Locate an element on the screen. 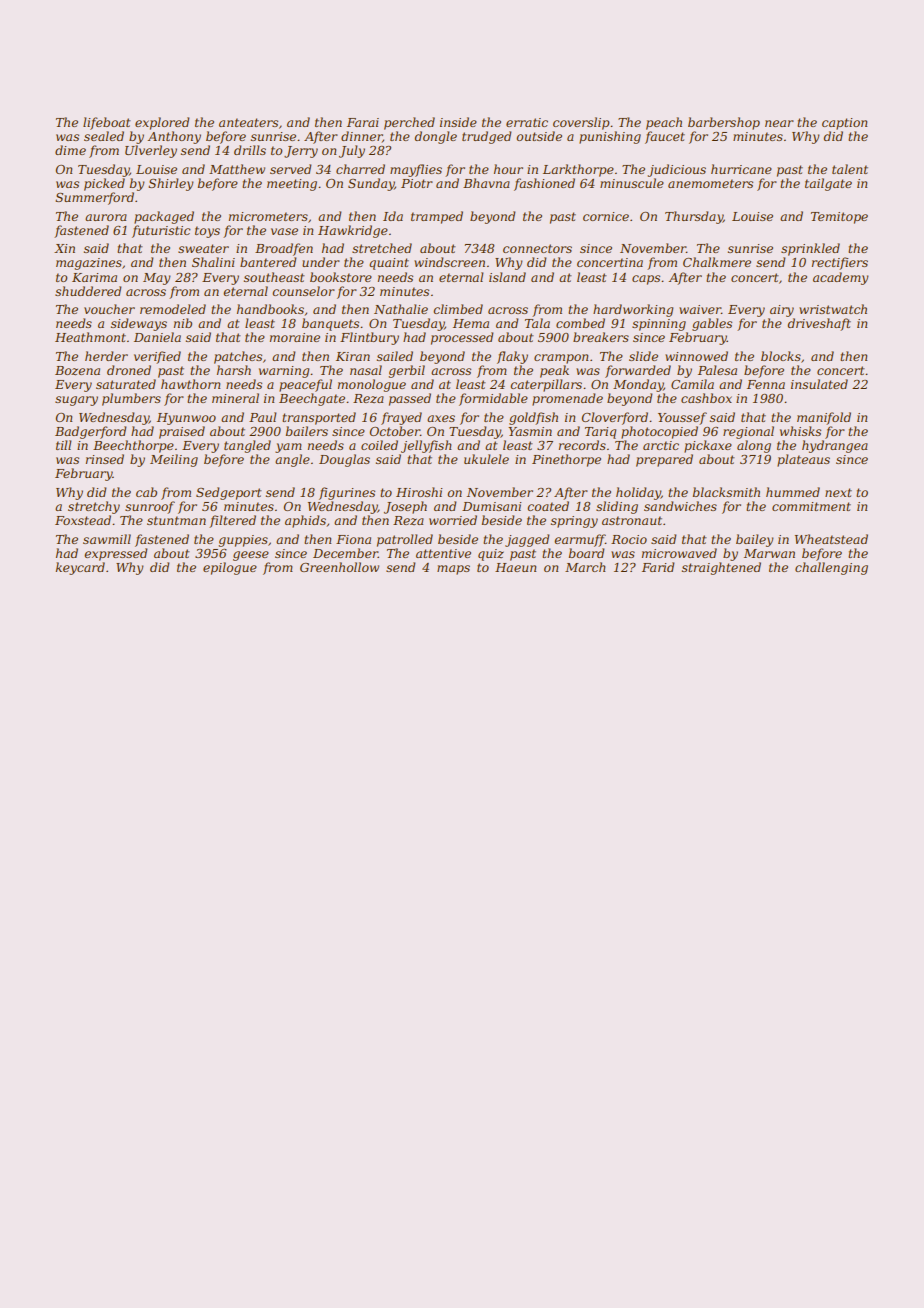 The height and width of the screenshot is (1308, 924). spinning is located at coordinates (659, 325).
